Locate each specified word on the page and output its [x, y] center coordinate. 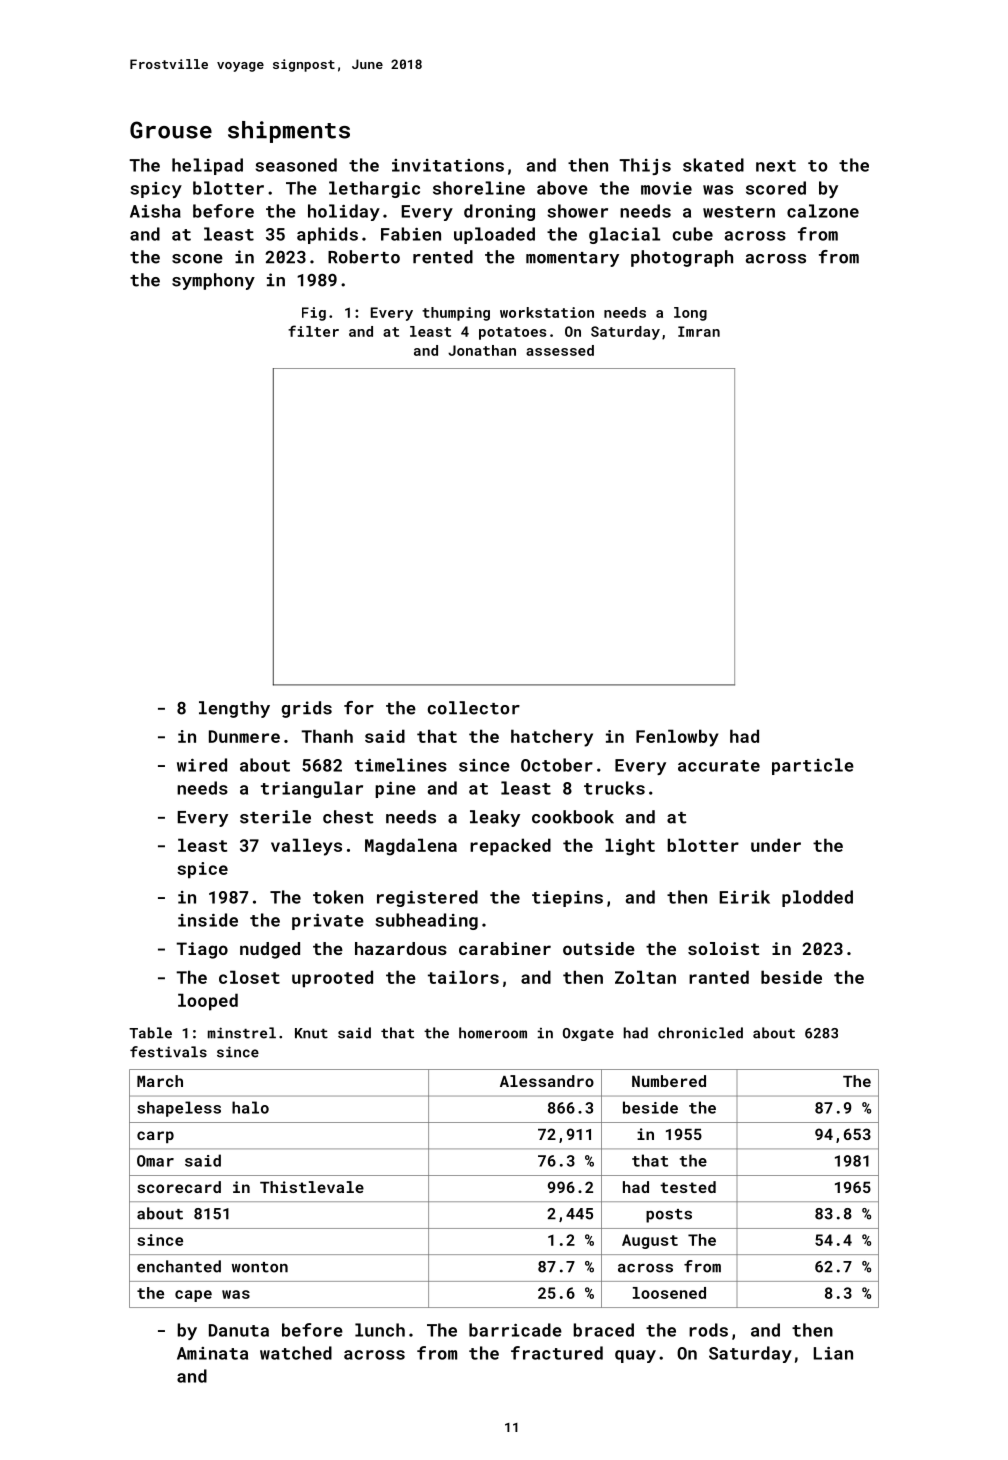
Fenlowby [677, 738]
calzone [823, 211]
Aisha [155, 211]
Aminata [212, 1353]
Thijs [645, 166]
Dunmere [244, 736]
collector [474, 708]
